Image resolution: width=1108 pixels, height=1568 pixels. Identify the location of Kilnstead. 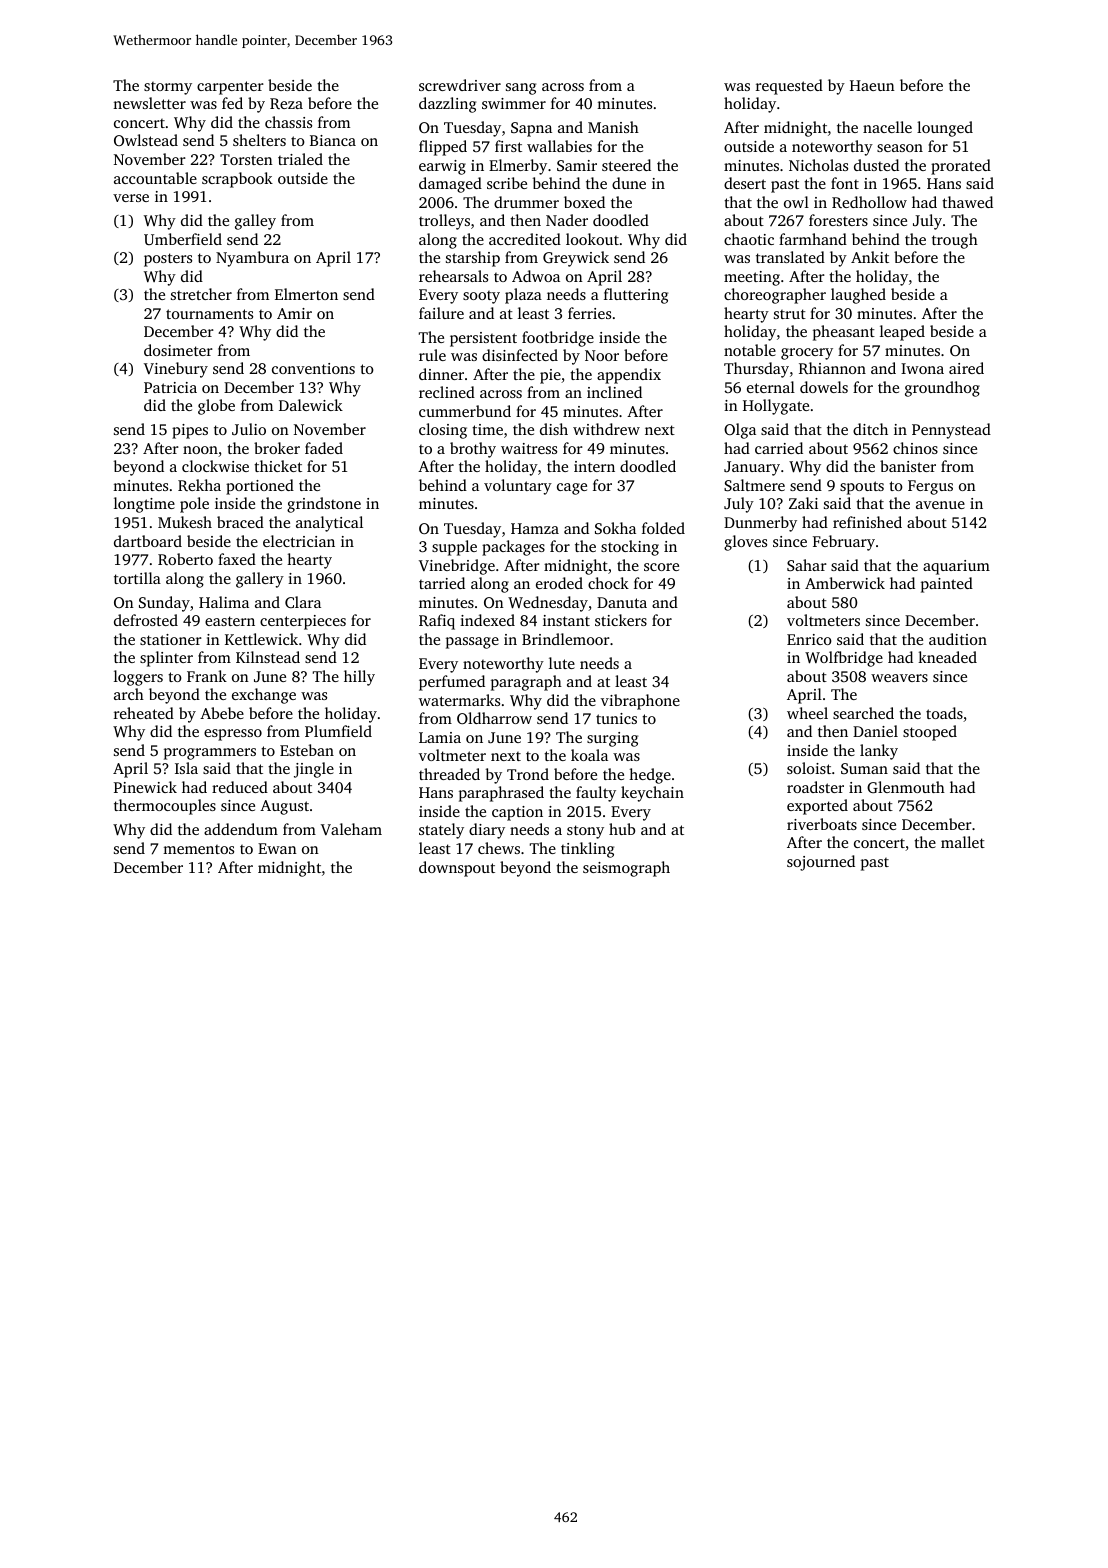
(268, 657).
